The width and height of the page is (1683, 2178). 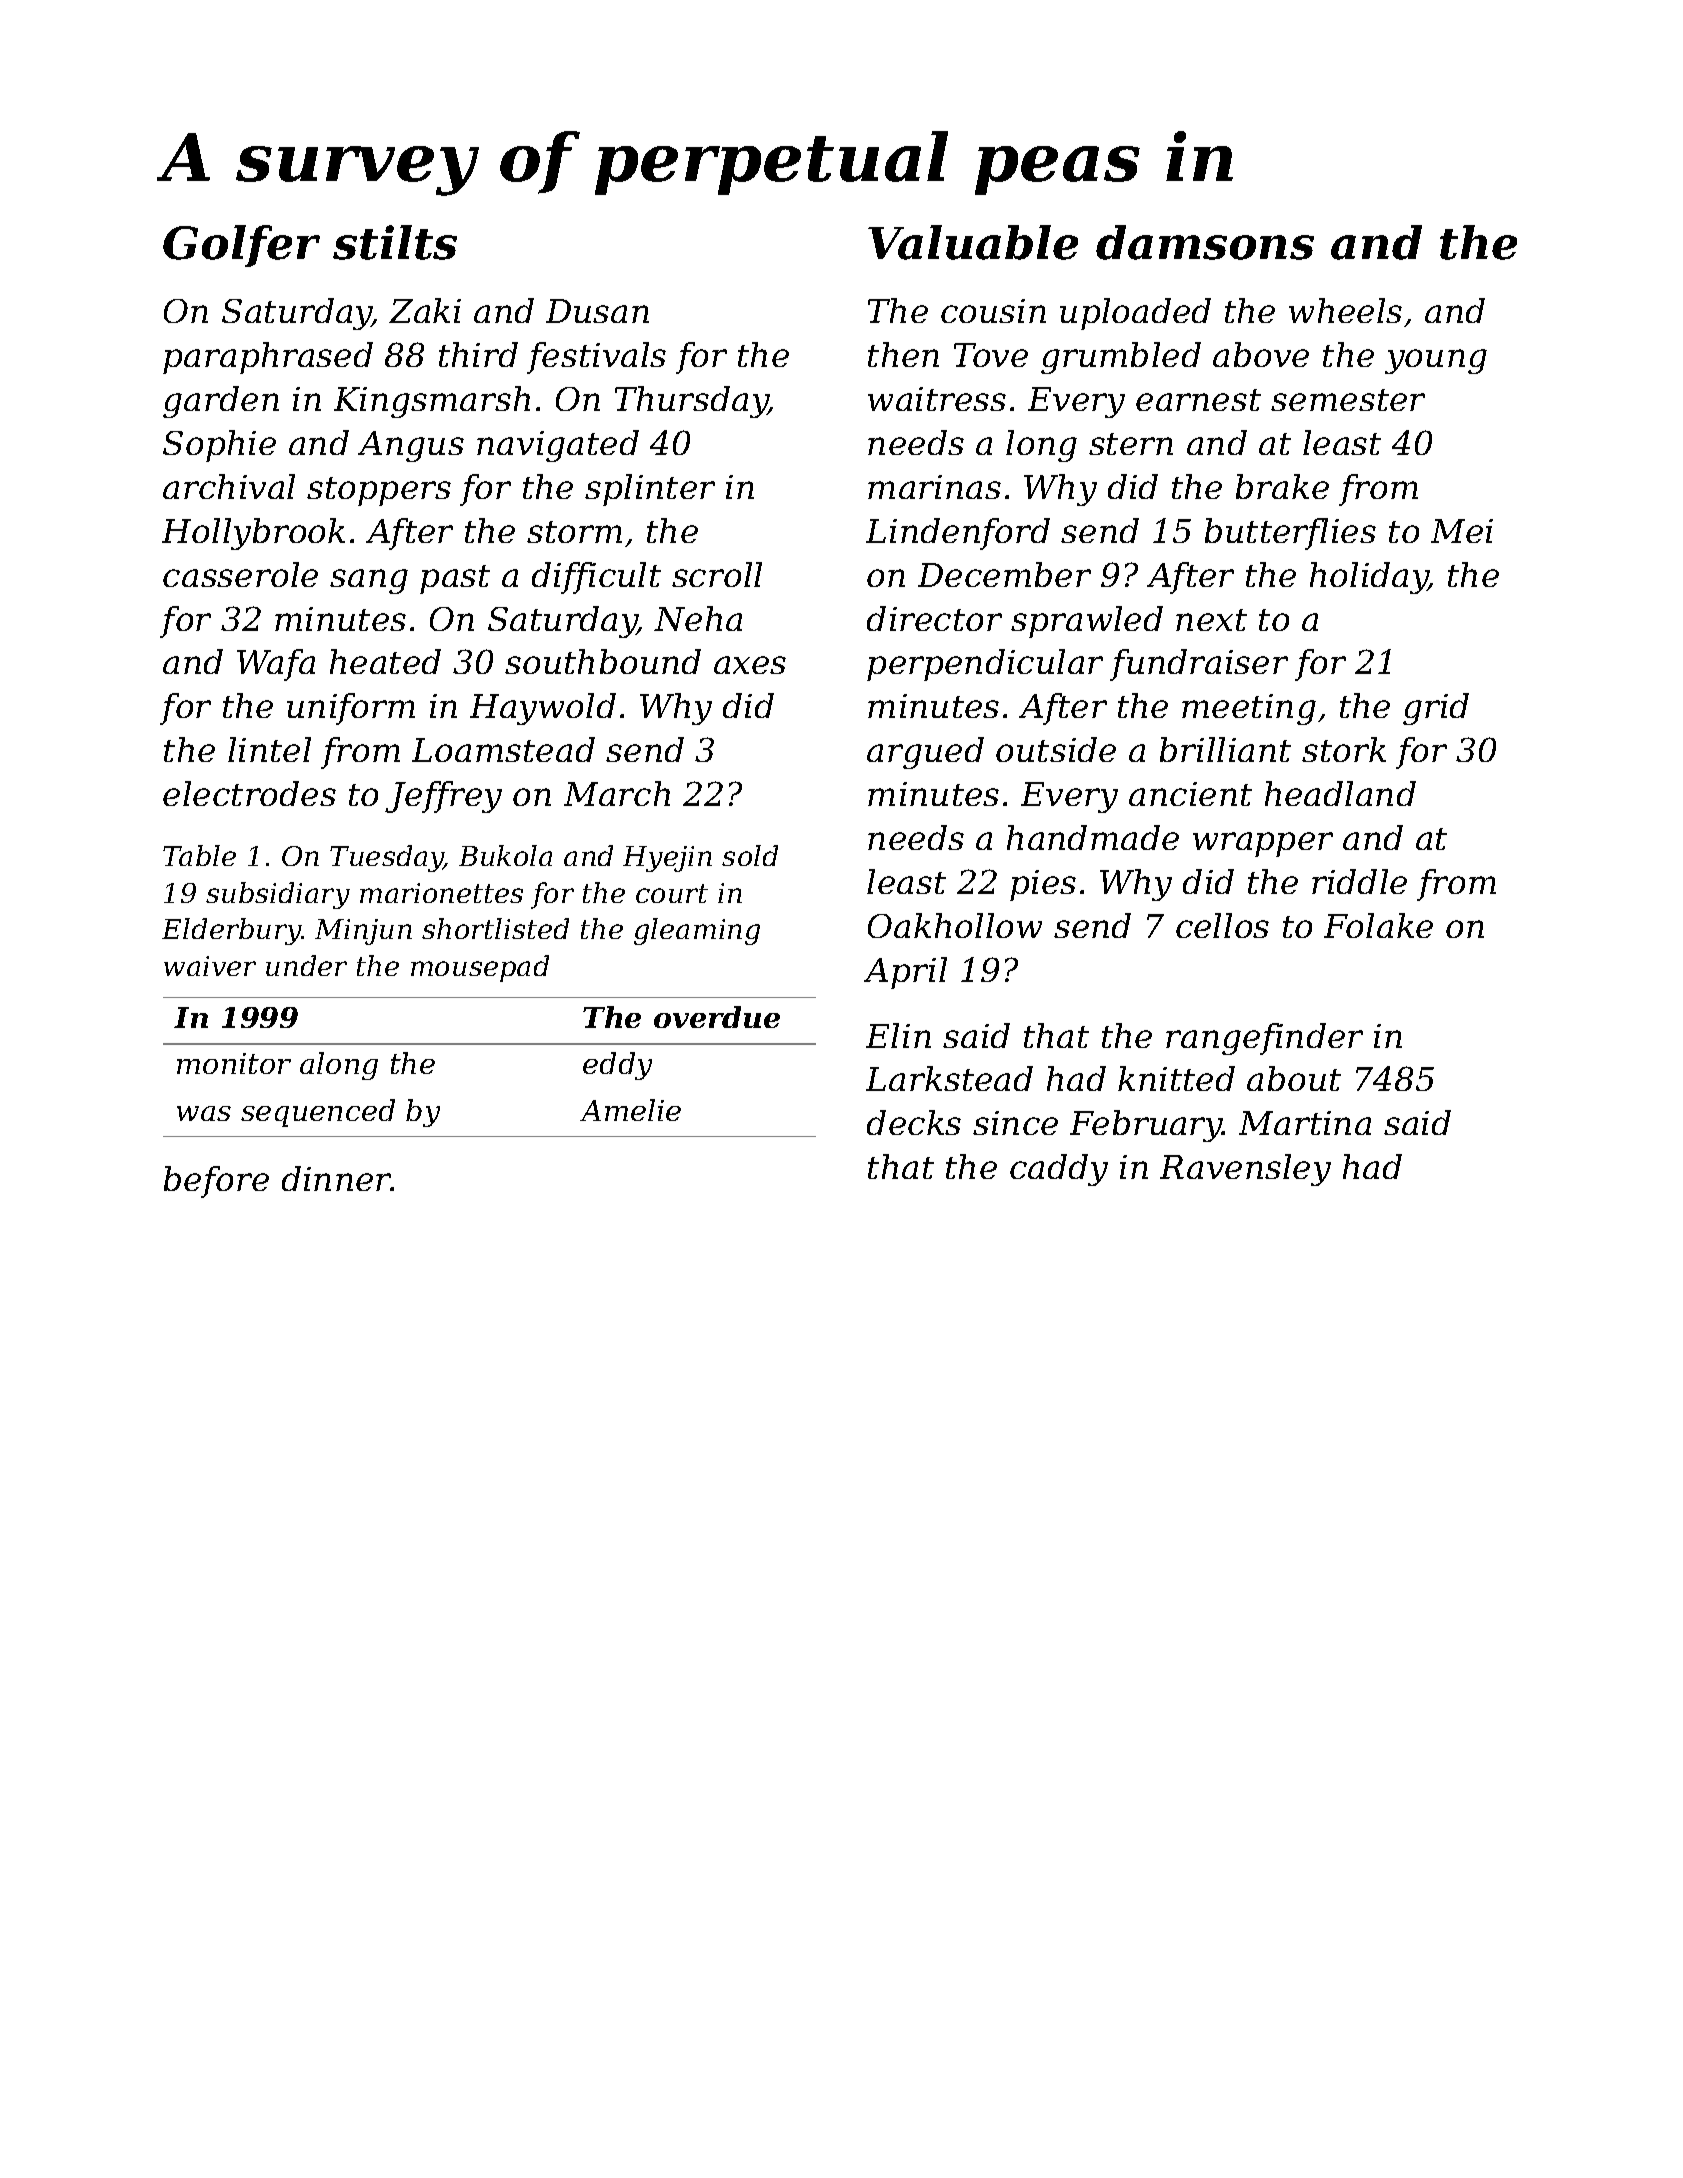 I want to click on splinter, so click(x=650, y=490).
